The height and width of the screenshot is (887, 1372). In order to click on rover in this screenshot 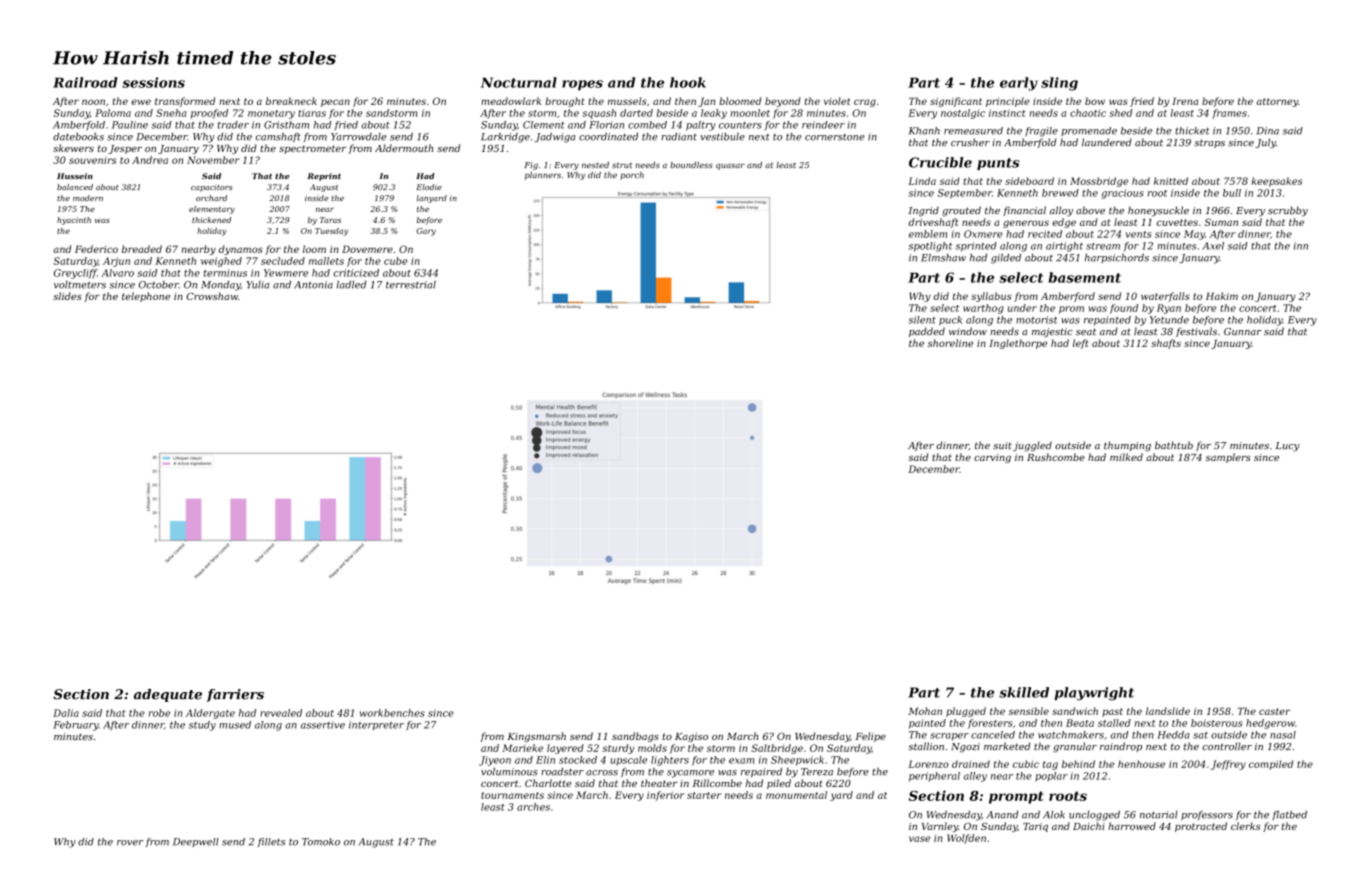, I will do `click(130, 843)`.
